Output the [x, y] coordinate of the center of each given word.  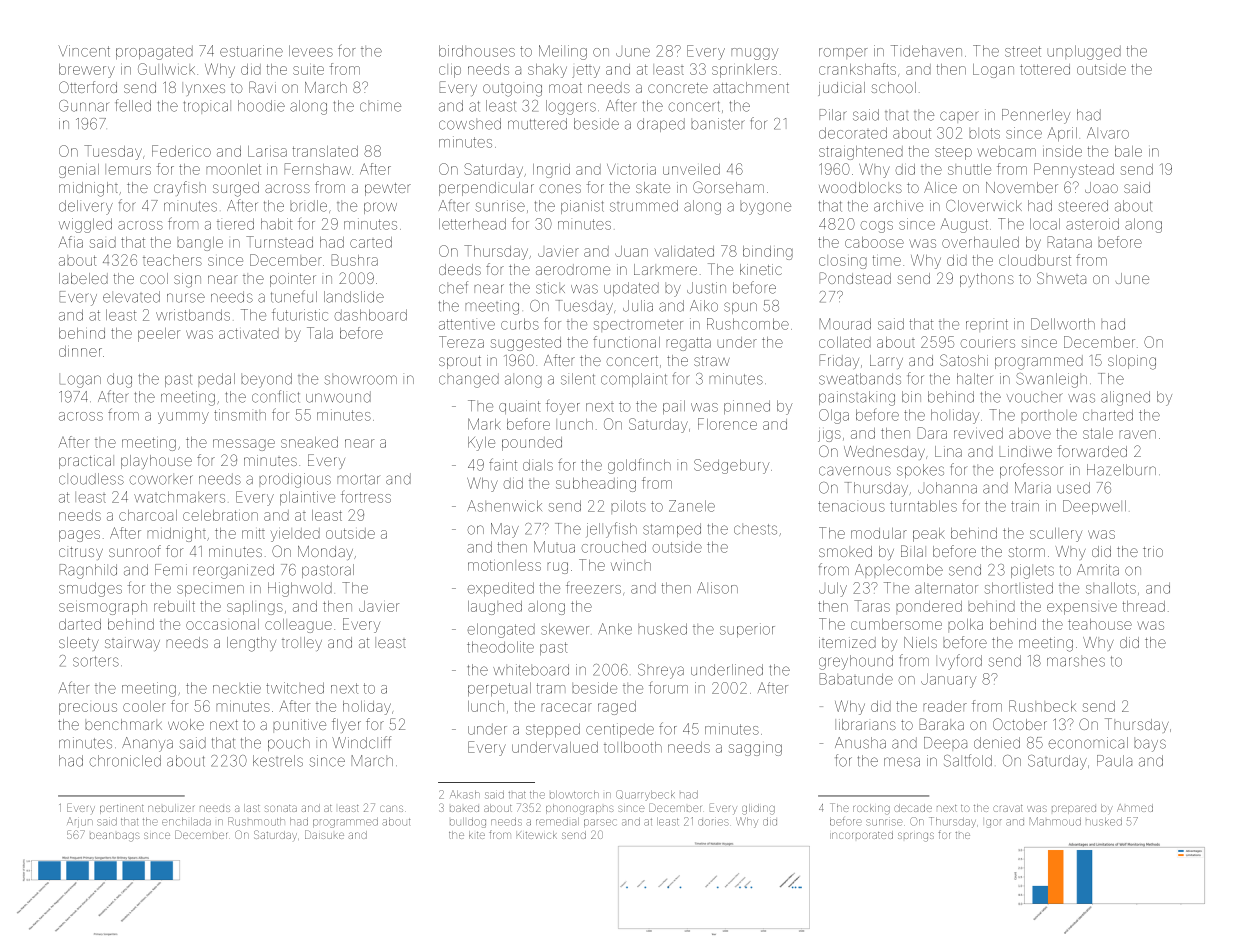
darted [80, 624]
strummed [644, 206]
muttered [537, 124]
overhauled [980, 242]
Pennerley [1036, 116]
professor [1031, 470]
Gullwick [166, 69]
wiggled [85, 225]
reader [945, 706]
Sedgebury [732, 466]
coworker [161, 479]
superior [747, 630]
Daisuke [324, 834]
